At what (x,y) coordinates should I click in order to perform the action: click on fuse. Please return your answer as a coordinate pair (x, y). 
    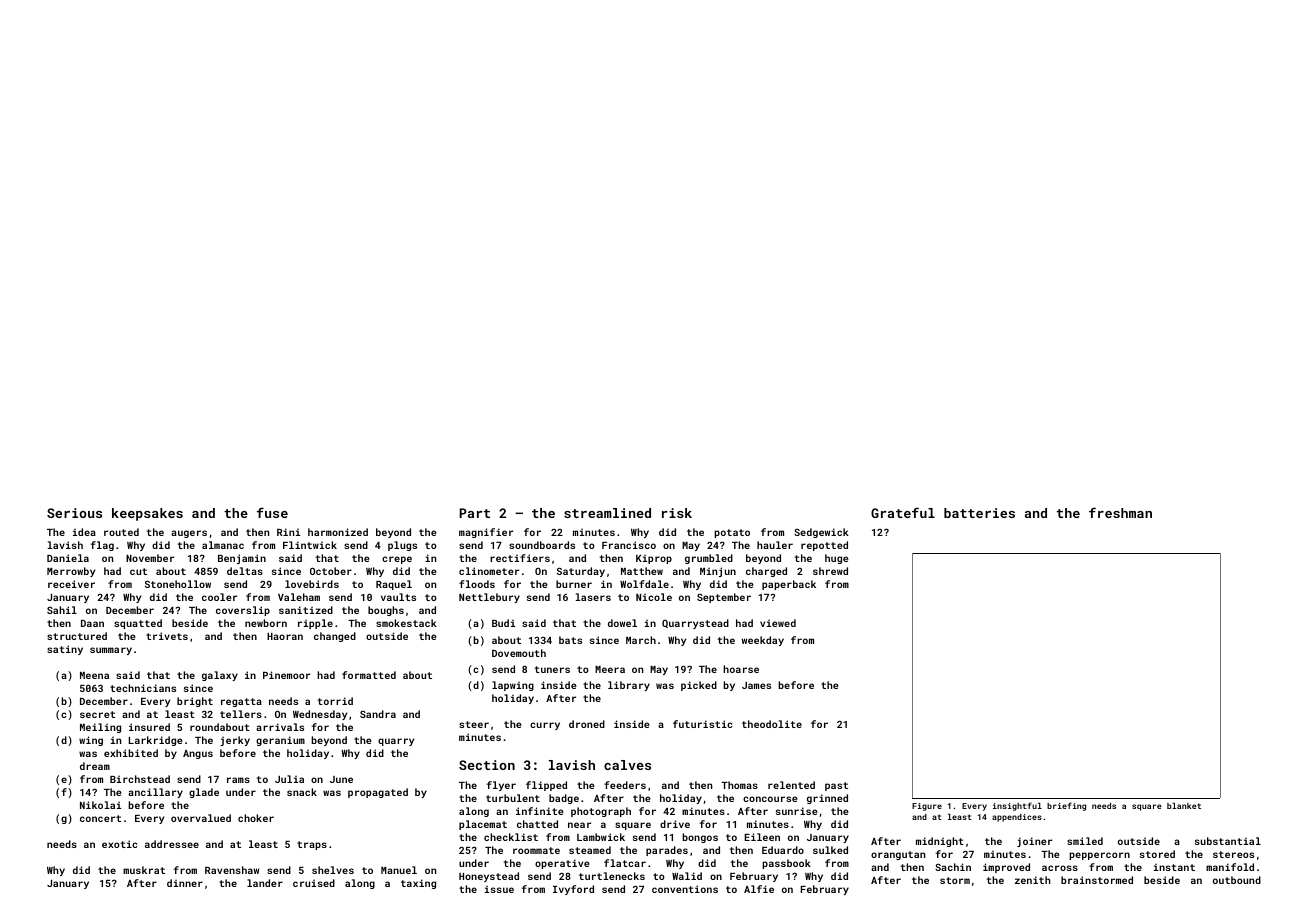
    Looking at the image, I should click on (272, 512).
